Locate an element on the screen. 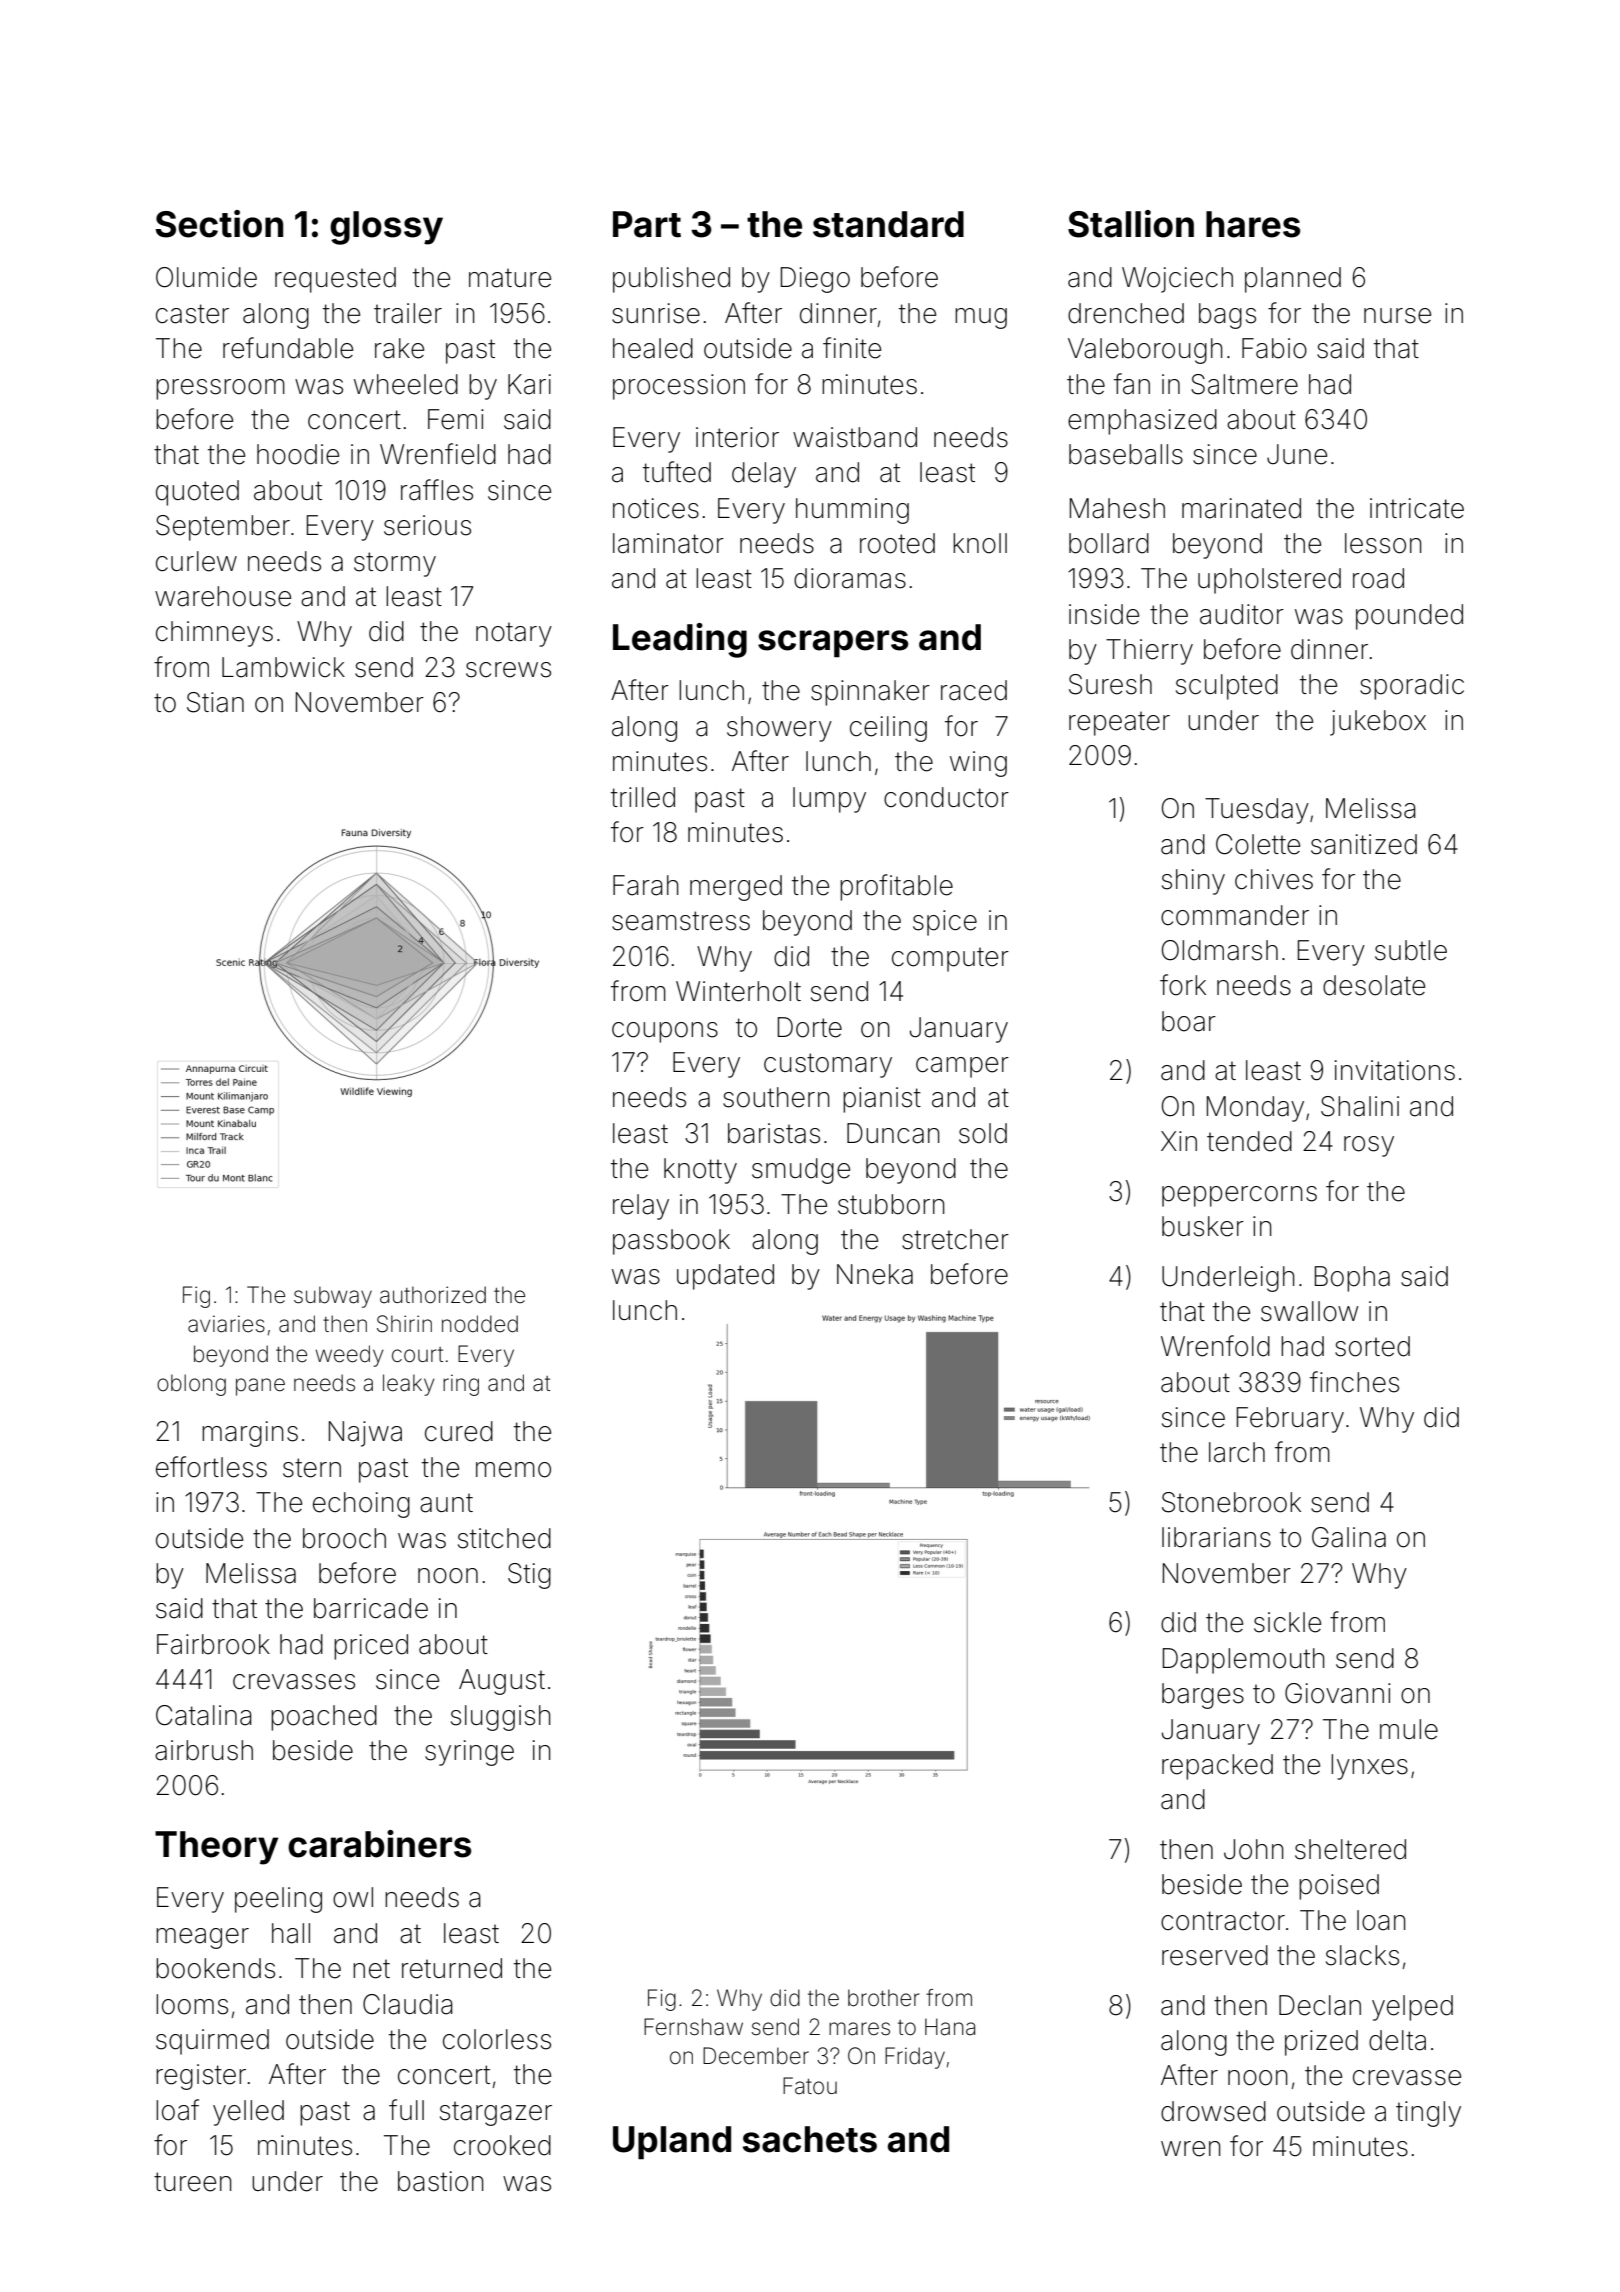 This screenshot has width=1620, height=2292. screws is located at coordinates (508, 670).
